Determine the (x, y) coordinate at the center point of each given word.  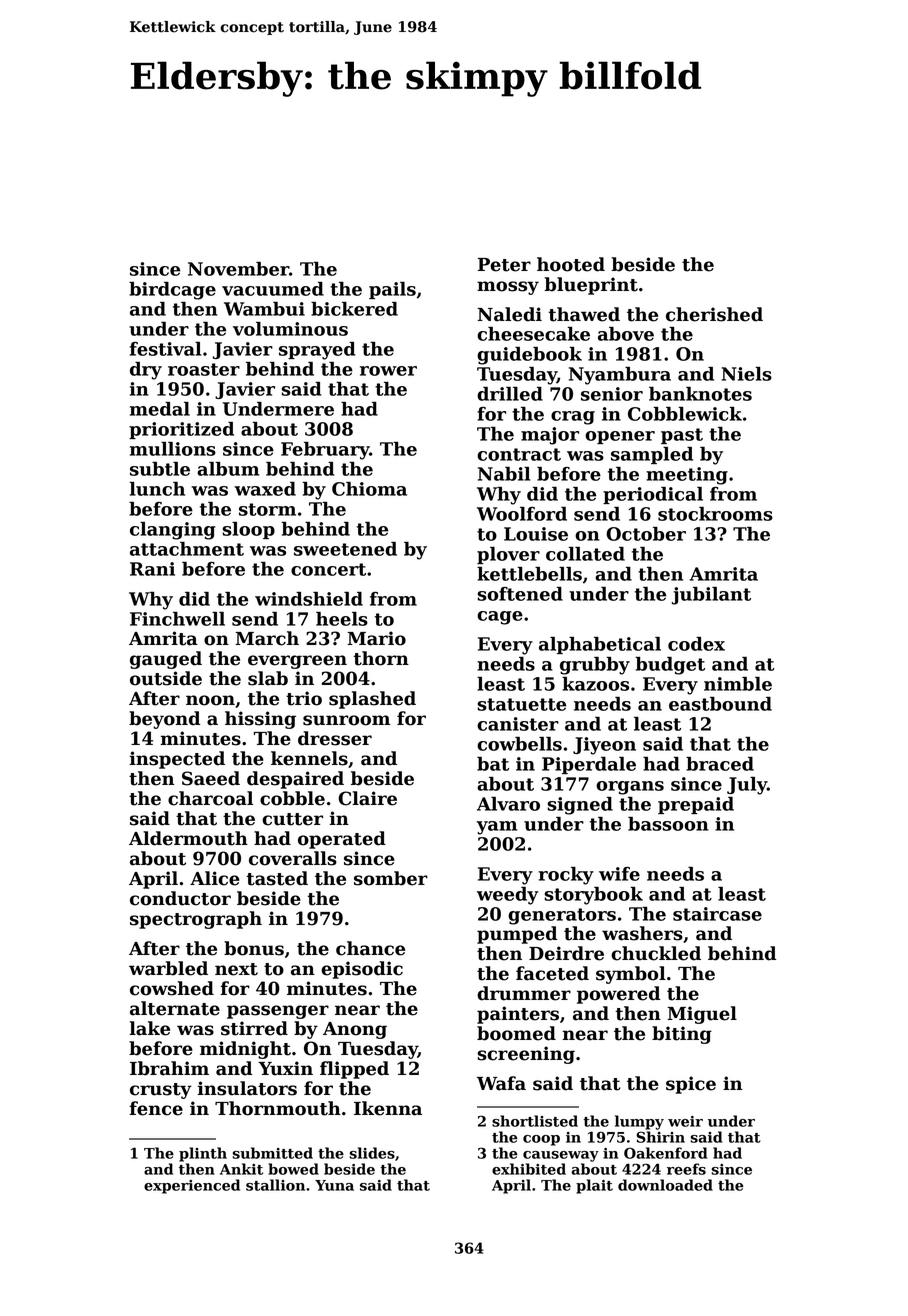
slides (372, 1153)
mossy (508, 288)
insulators (247, 1088)
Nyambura (620, 376)
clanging (173, 531)
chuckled (656, 953)
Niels (746, 374)
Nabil (504, 474)
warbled (168, 968)
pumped (517, 935)
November (238, 269)
